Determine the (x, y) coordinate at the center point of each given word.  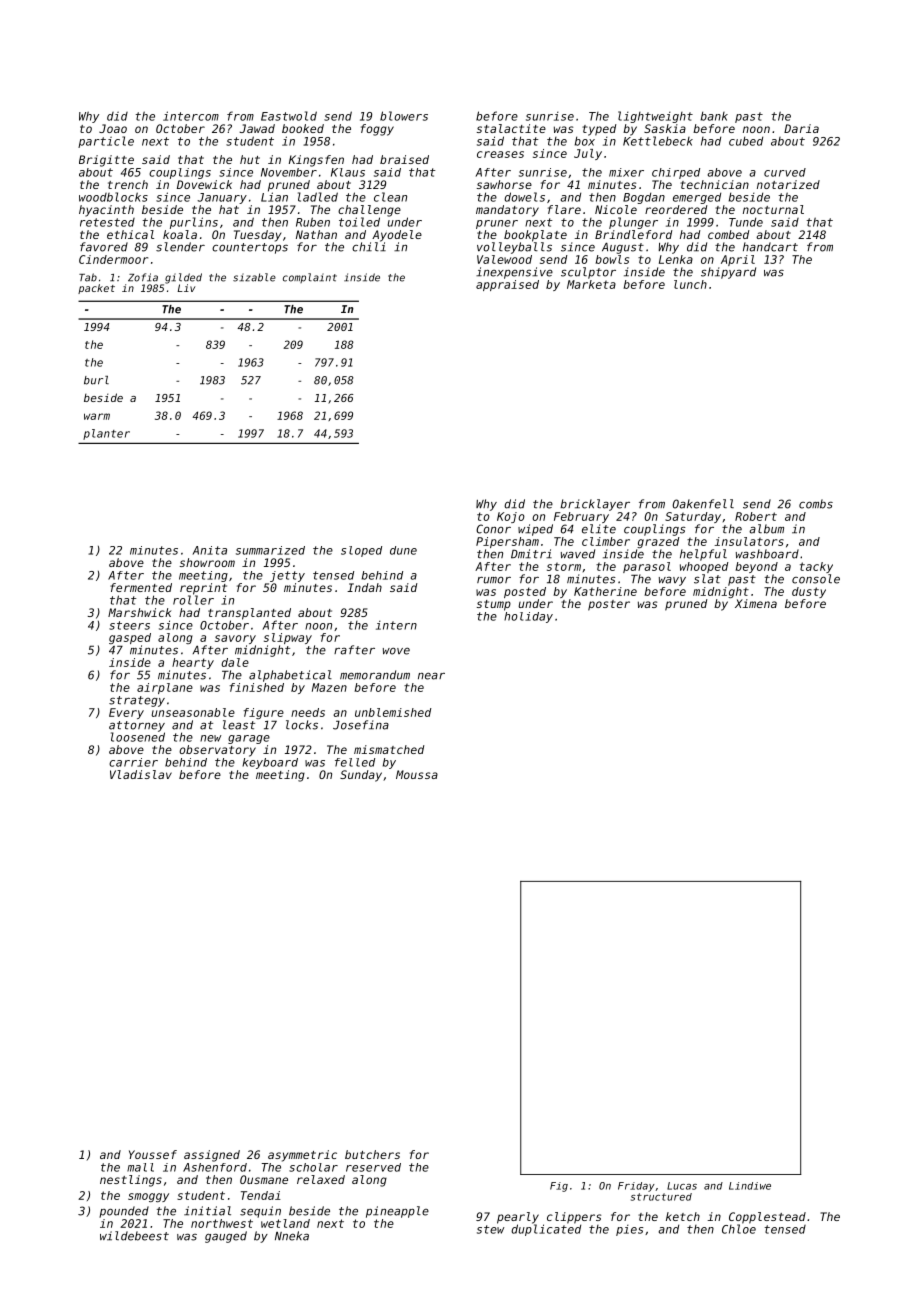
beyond (756, 567)
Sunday (361, 776)
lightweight (655, 117)
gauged (226, 1237)
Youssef (153, 1154)
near (431, 676)
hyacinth (106, 211)
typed (599, 130)
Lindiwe (750, 1186)
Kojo (511, 517)
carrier (133, 762)
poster (609, 605)
